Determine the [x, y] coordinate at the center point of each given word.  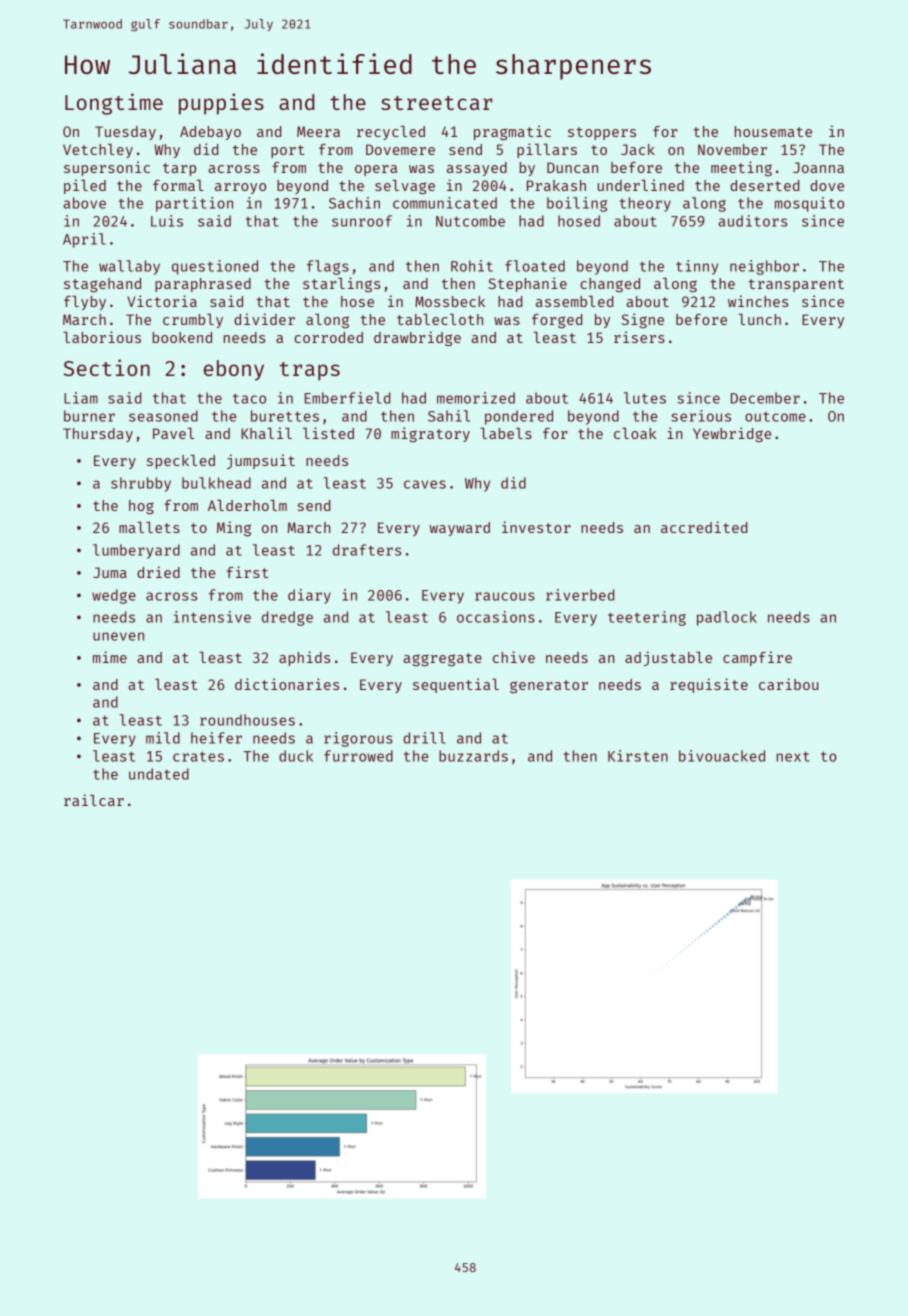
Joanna [818, 167]
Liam [81, 398]
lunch [760, 319]
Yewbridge [732, 434]
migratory [430, 434]
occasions [496, 617]
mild [163, 738]
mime [110, 657]
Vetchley [98, 151]
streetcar [437, 103]
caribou [788, 684]
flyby [85, 303]
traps [310, 371]
